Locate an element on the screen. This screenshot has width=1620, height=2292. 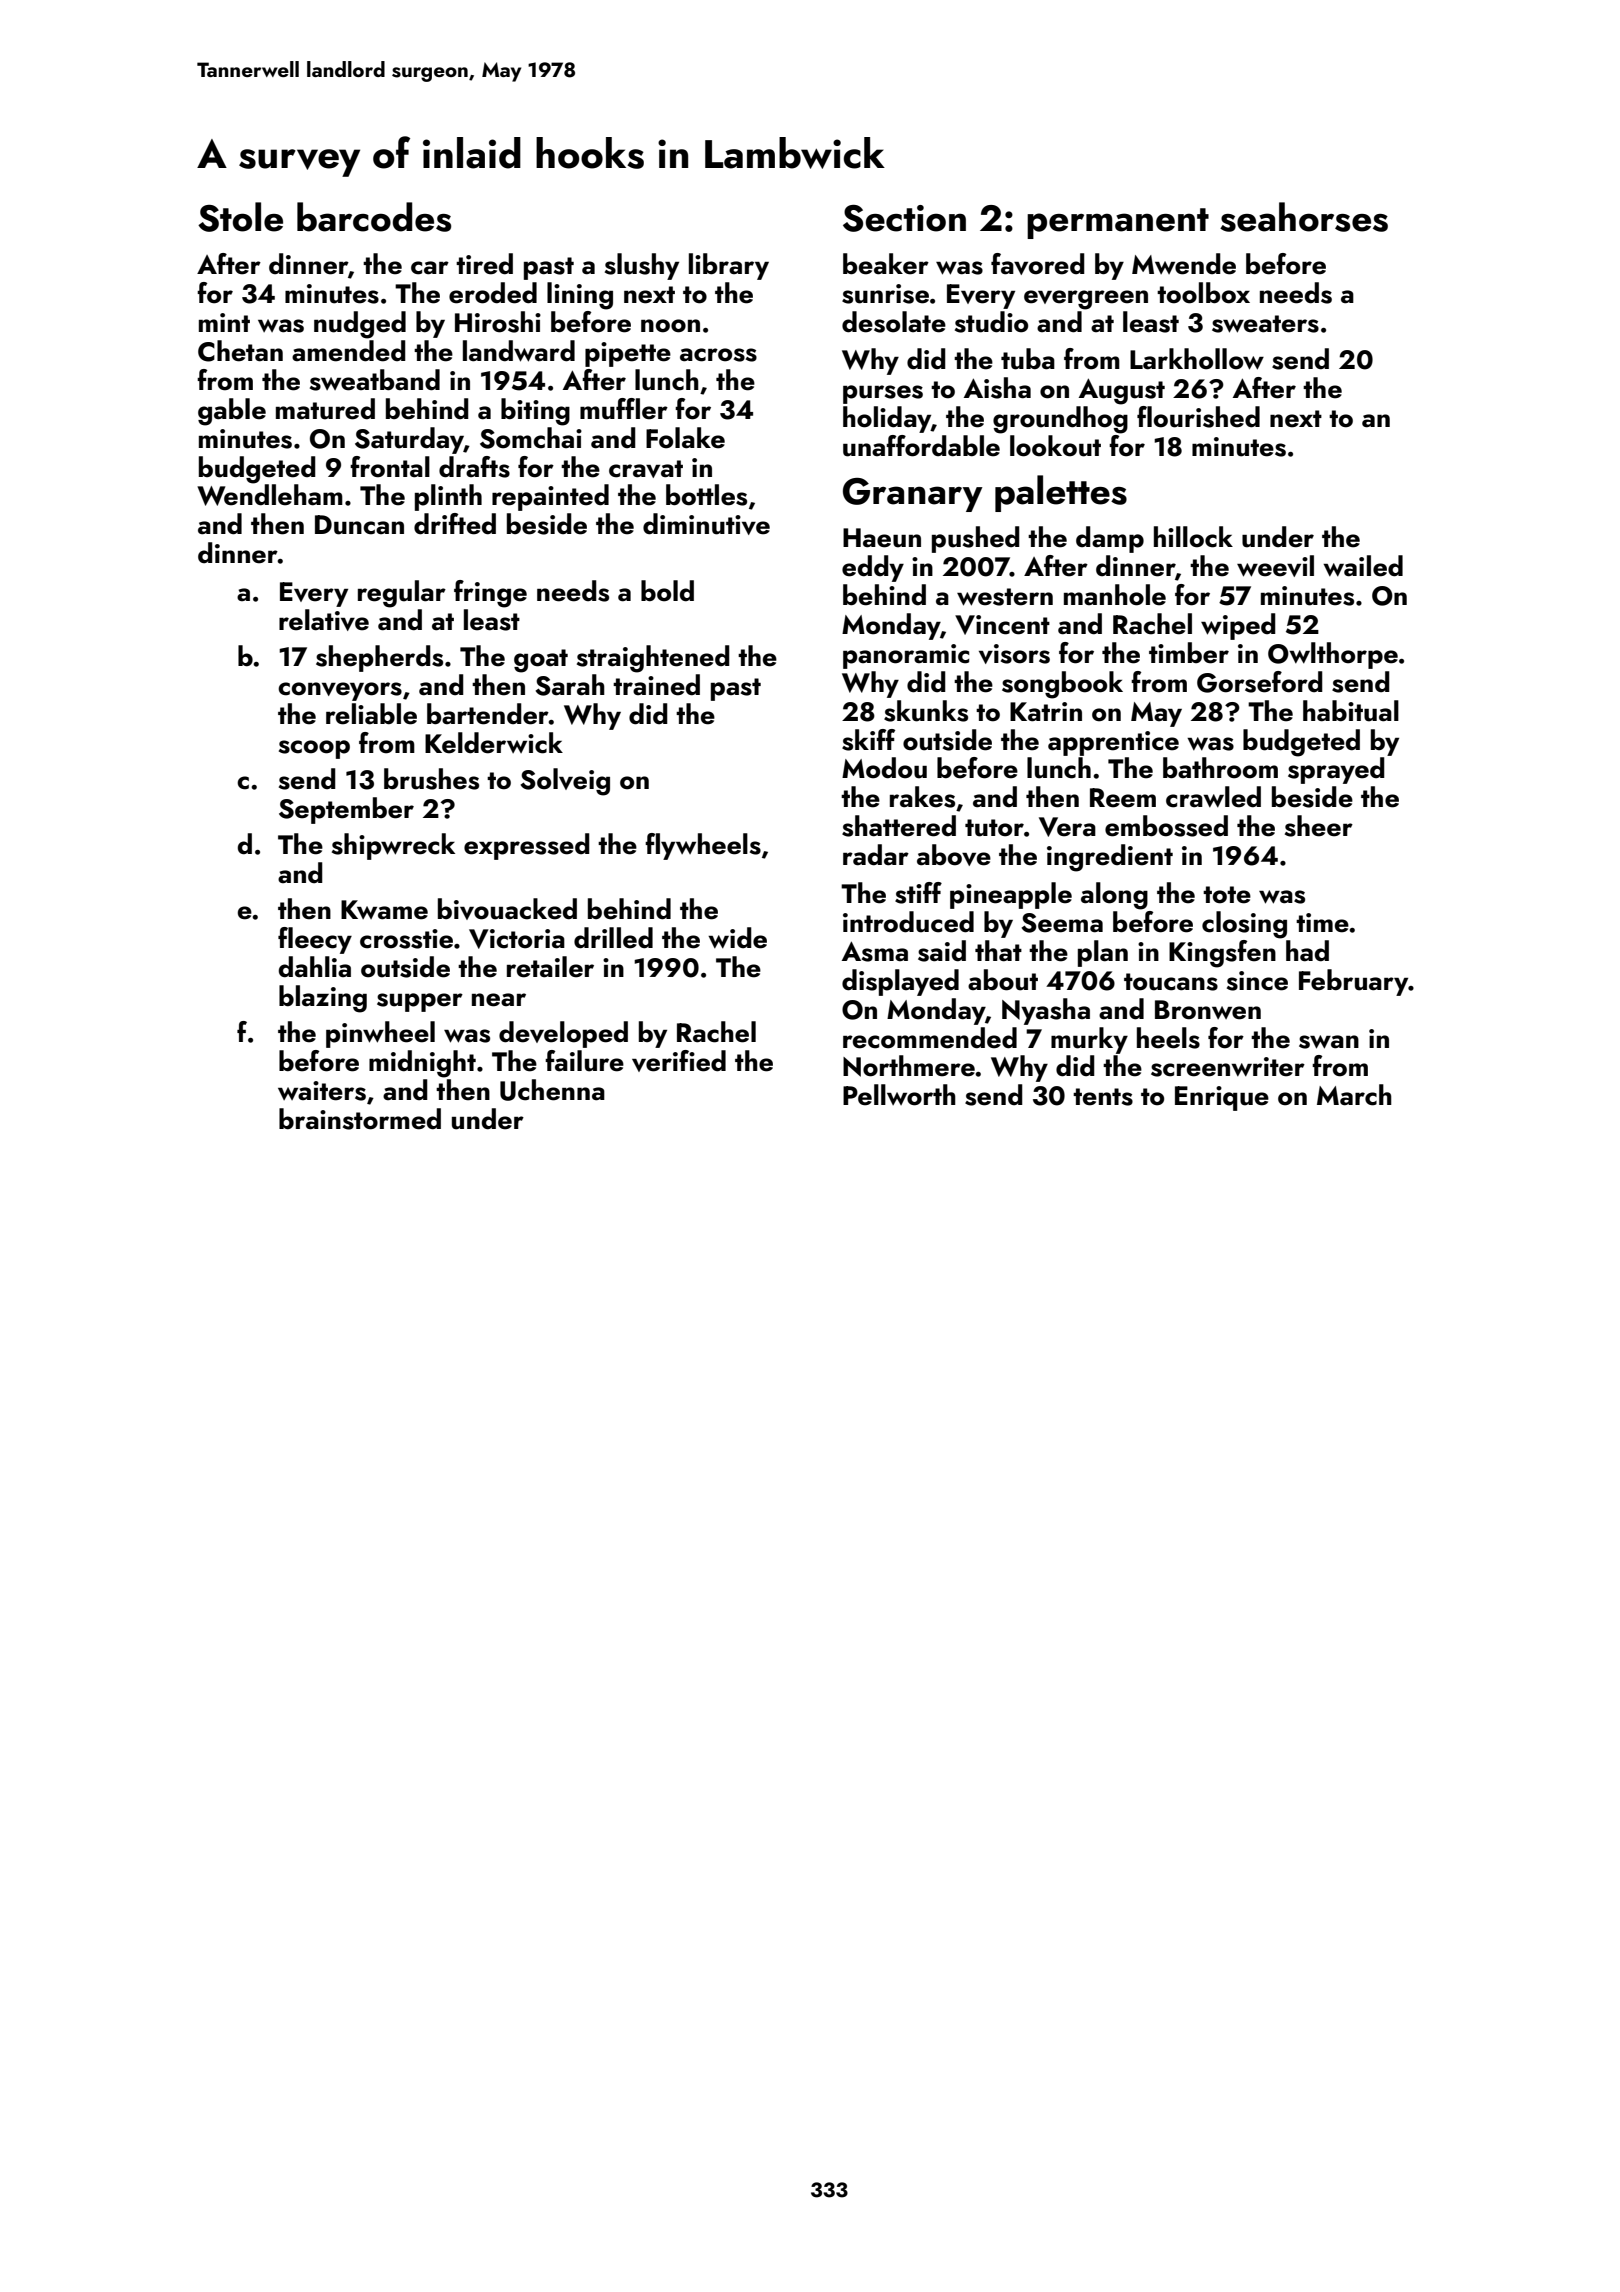
Pellworth is located at coordinates (899, 1095).
